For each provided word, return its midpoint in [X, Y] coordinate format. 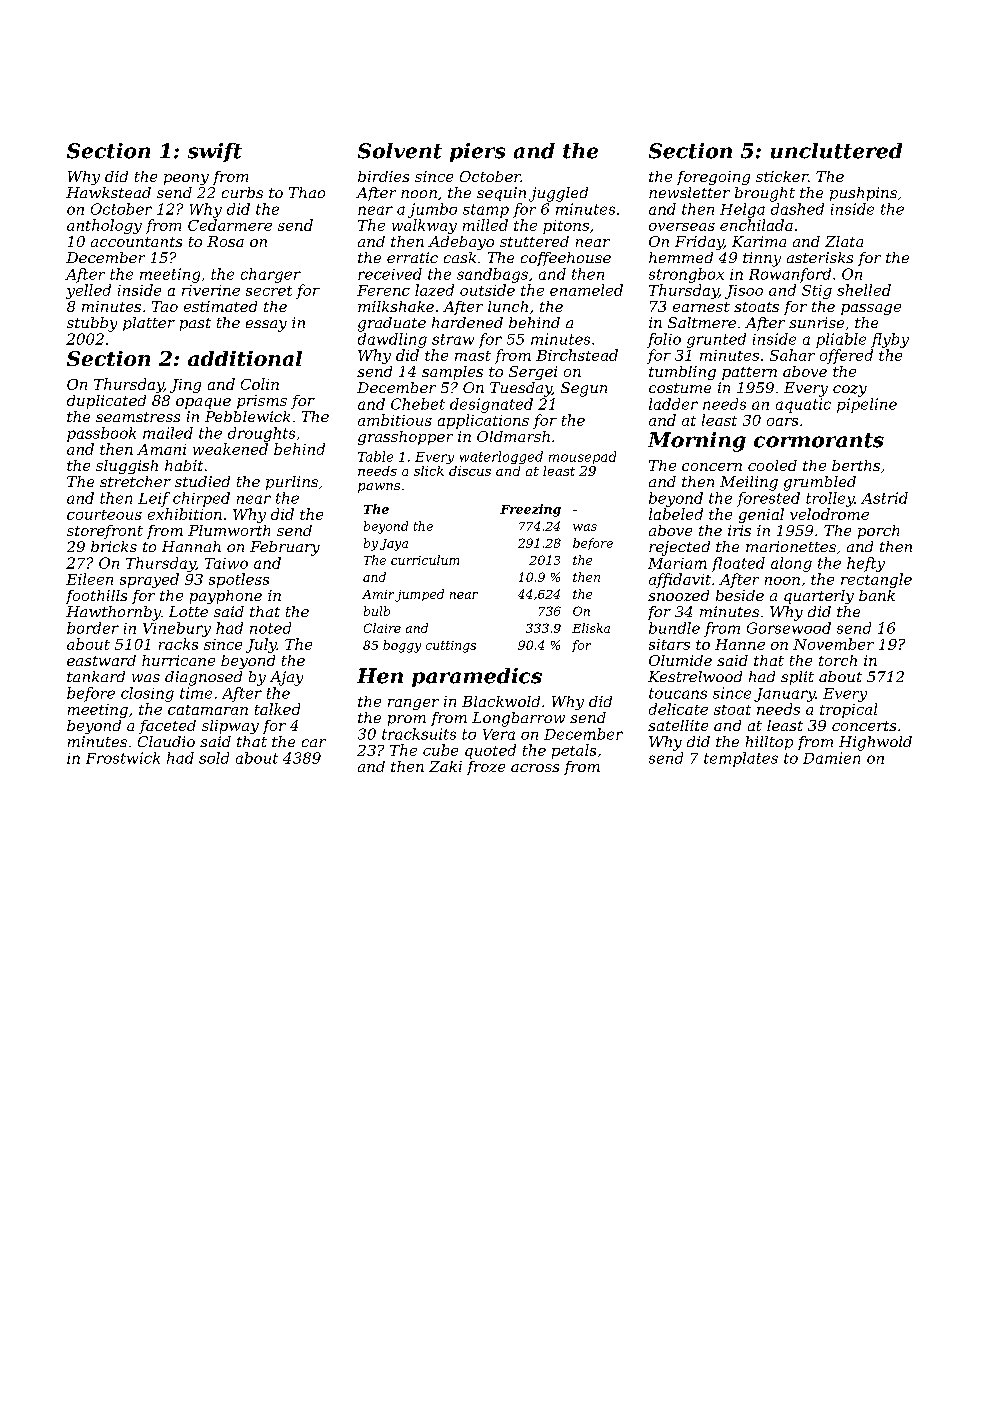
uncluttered [836, 151]
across [535, 768]
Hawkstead [108, 192]
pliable [841, 340]
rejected [679, 548]
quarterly [819, 597]
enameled [586, 290]
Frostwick [123, 758]
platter [149, 324]
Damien [831, 758]
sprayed [149, 580]
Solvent [400, 151]
